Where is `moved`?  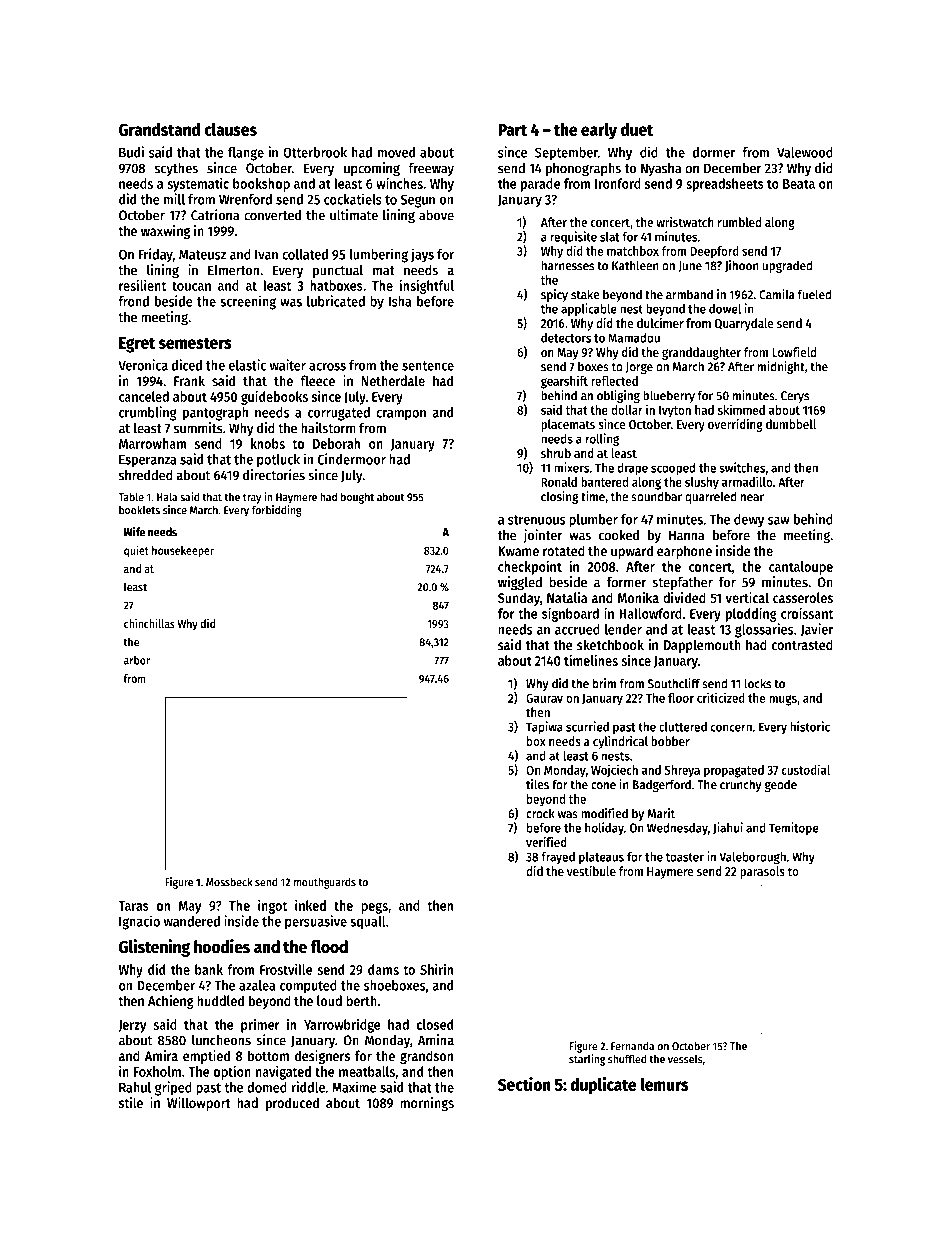 moved is located at coordinates (396, 152).
